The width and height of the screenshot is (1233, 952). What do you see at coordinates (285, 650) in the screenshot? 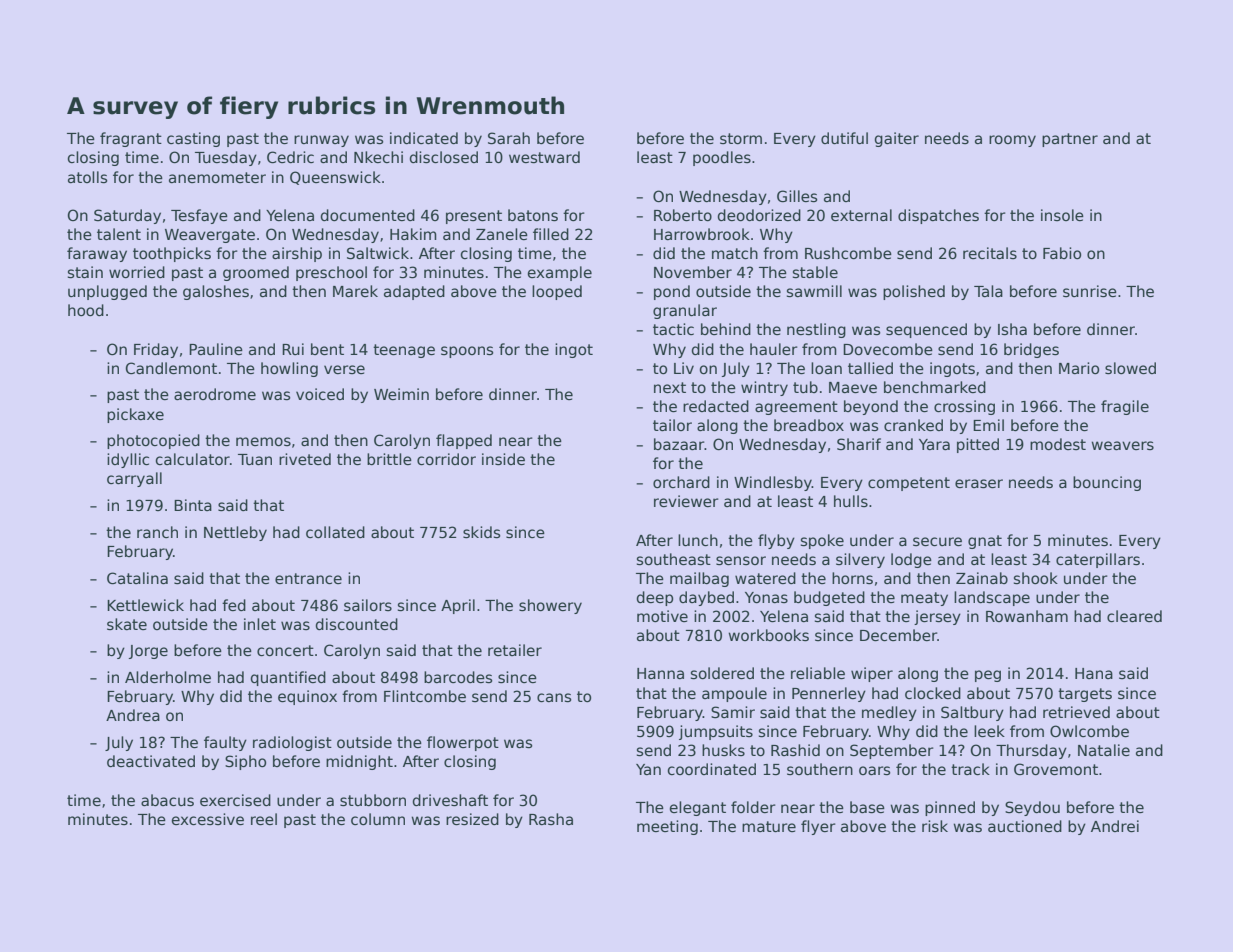
I see `concert` at bounding box center [285, 650].
